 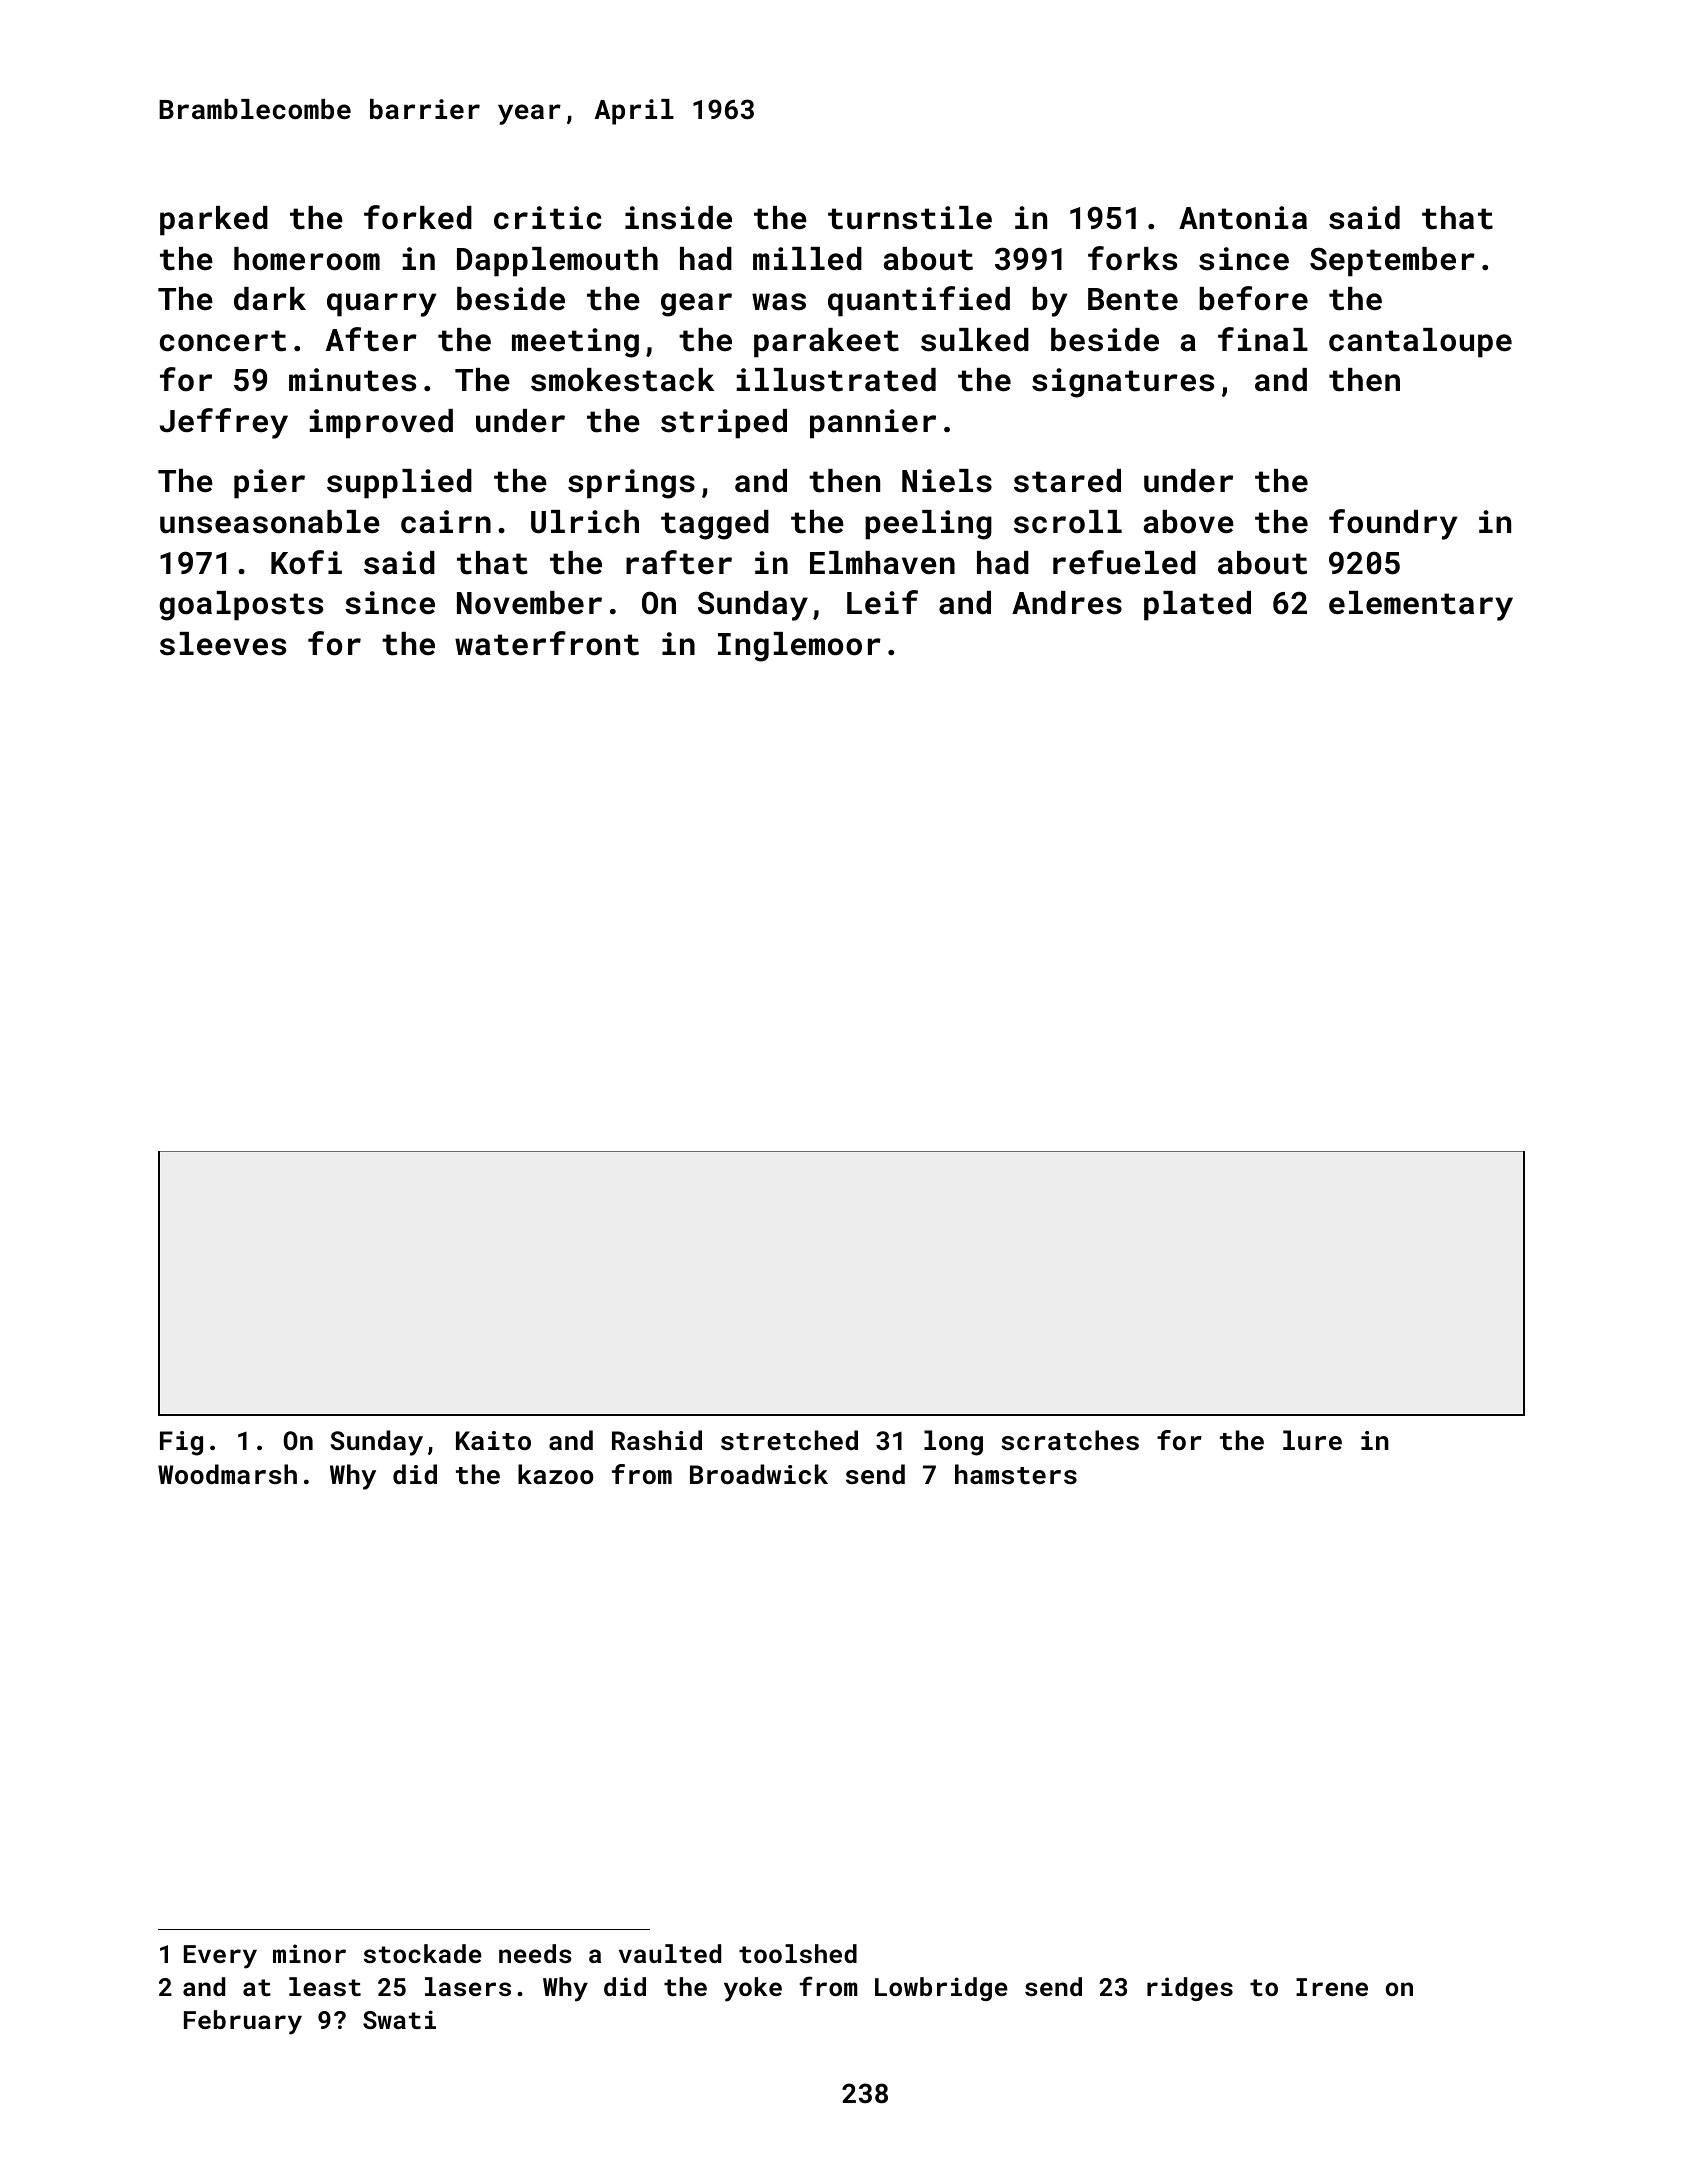 What do you see at coordinates (1243, 218) in the page?
I see `Antonia` at bounding box center [1243, 218].
